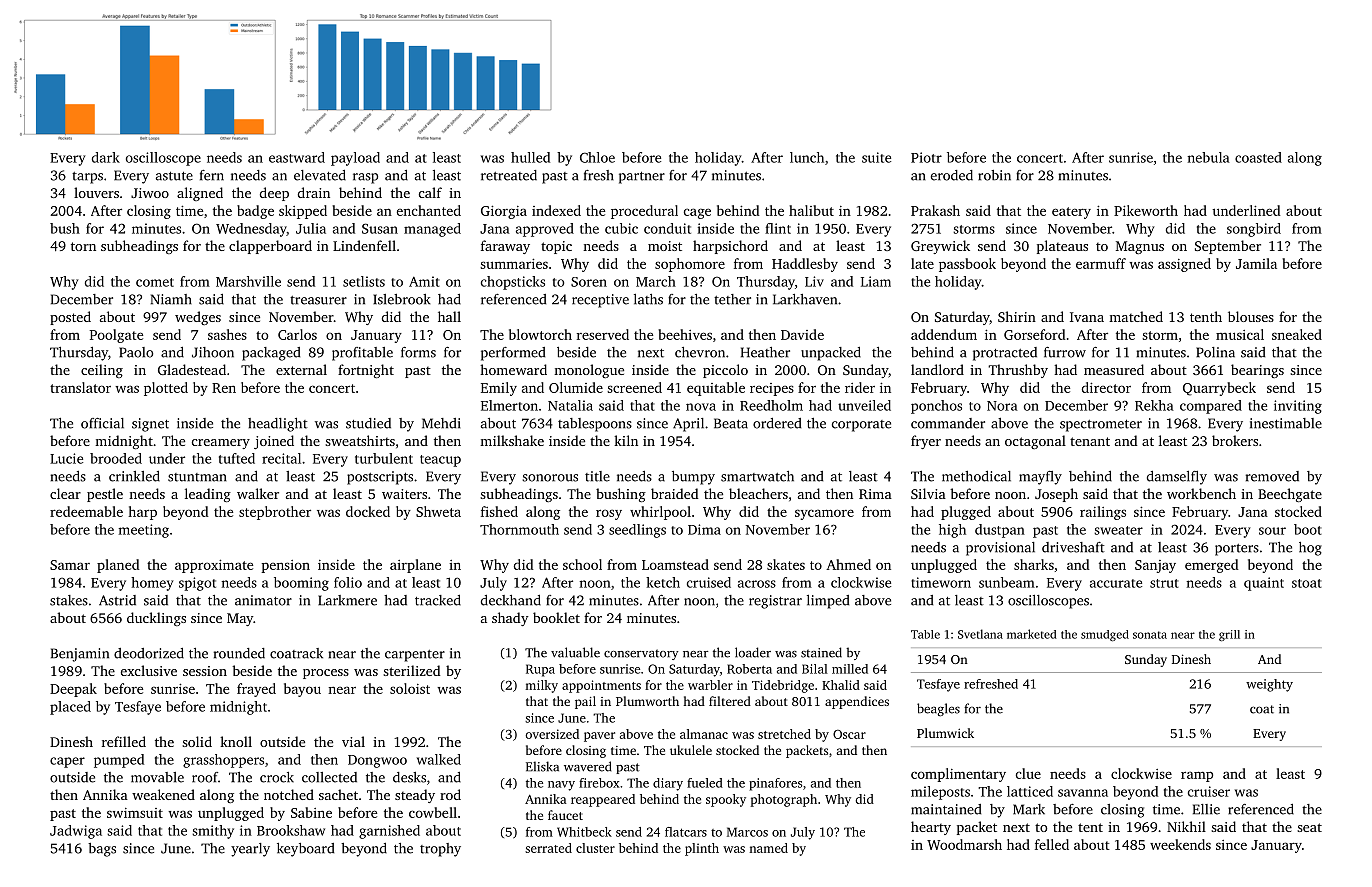  I want to click on eatery, so click(1071, 213).
